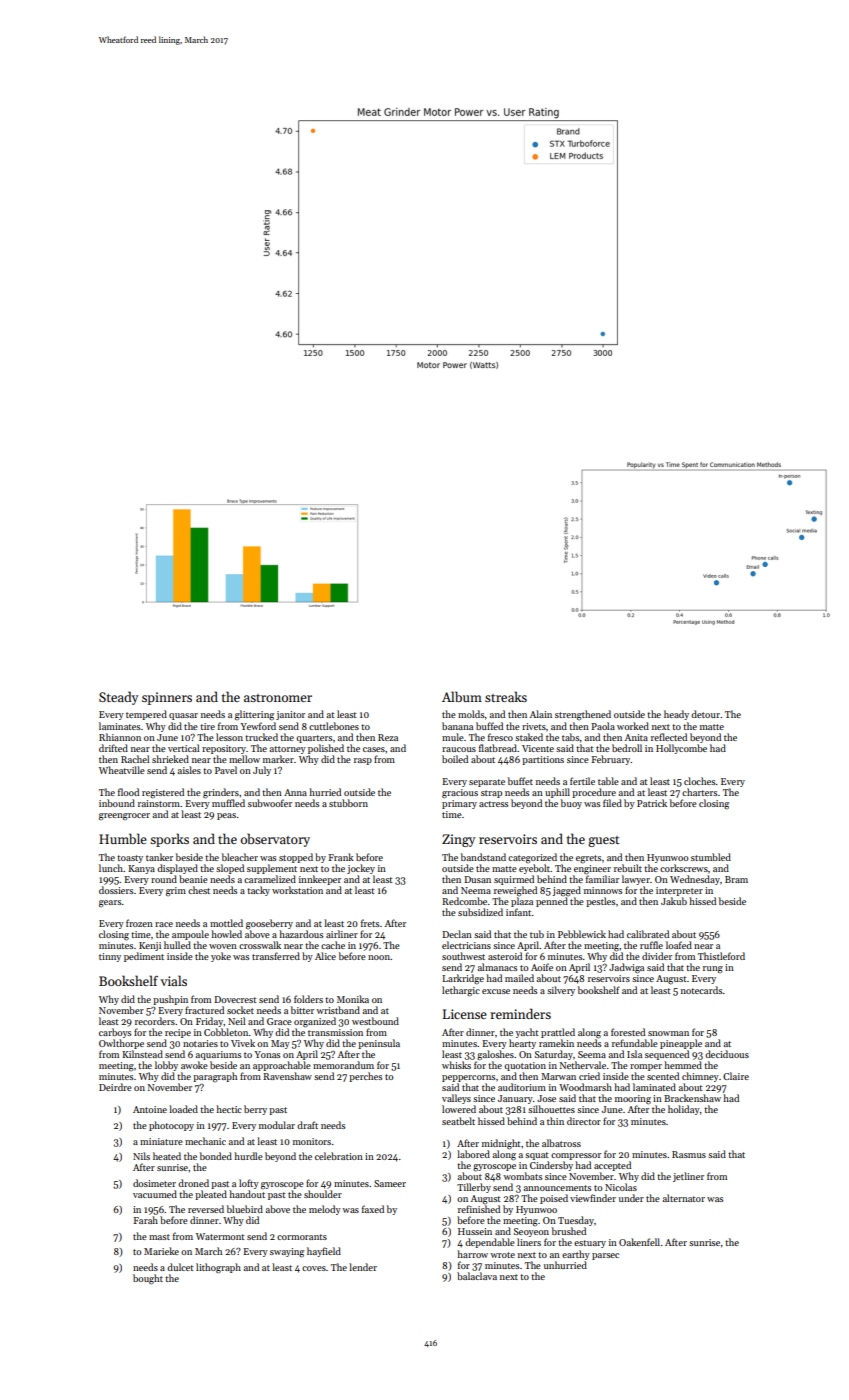 The image size is (849, 1400). I want to click on chimney, so click(700, 1077).
